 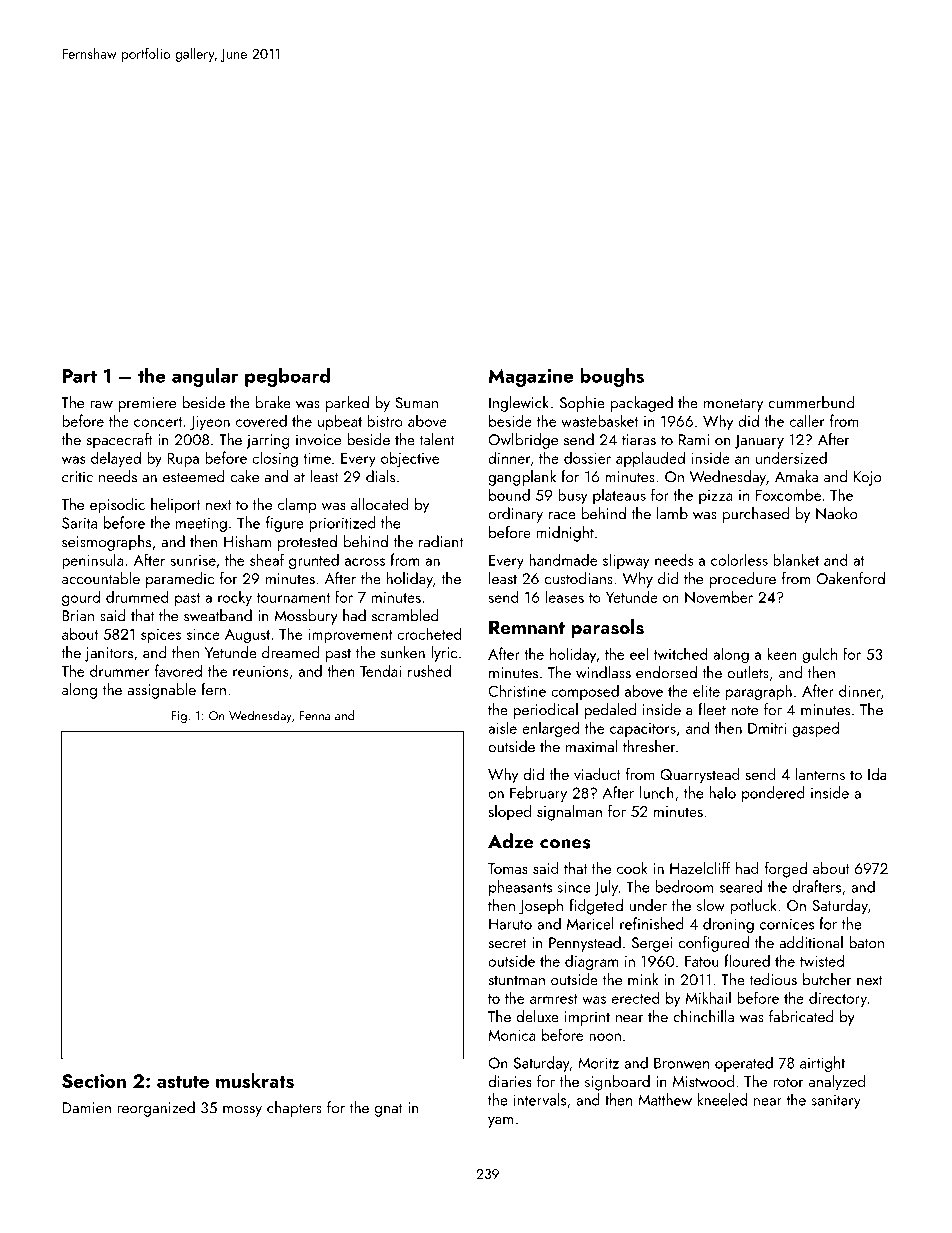 I want to click on Magazine, so click(x=531, y=378).
